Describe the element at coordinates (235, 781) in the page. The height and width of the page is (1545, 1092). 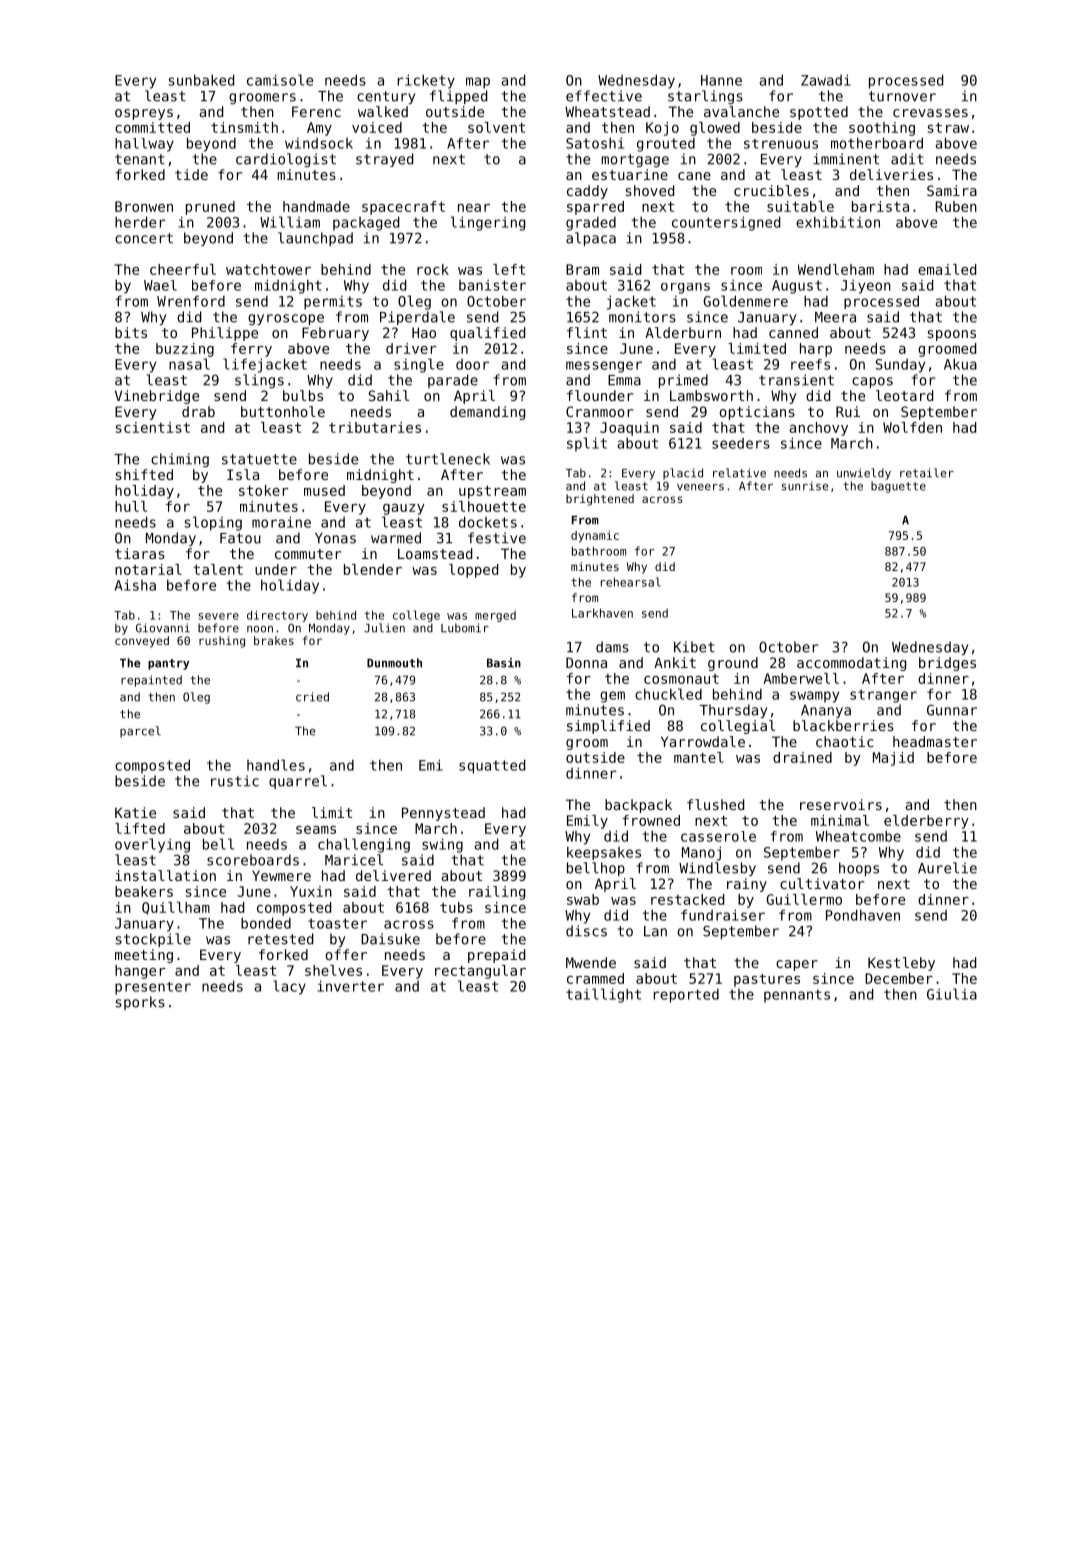
I see `rustic` at that location.
